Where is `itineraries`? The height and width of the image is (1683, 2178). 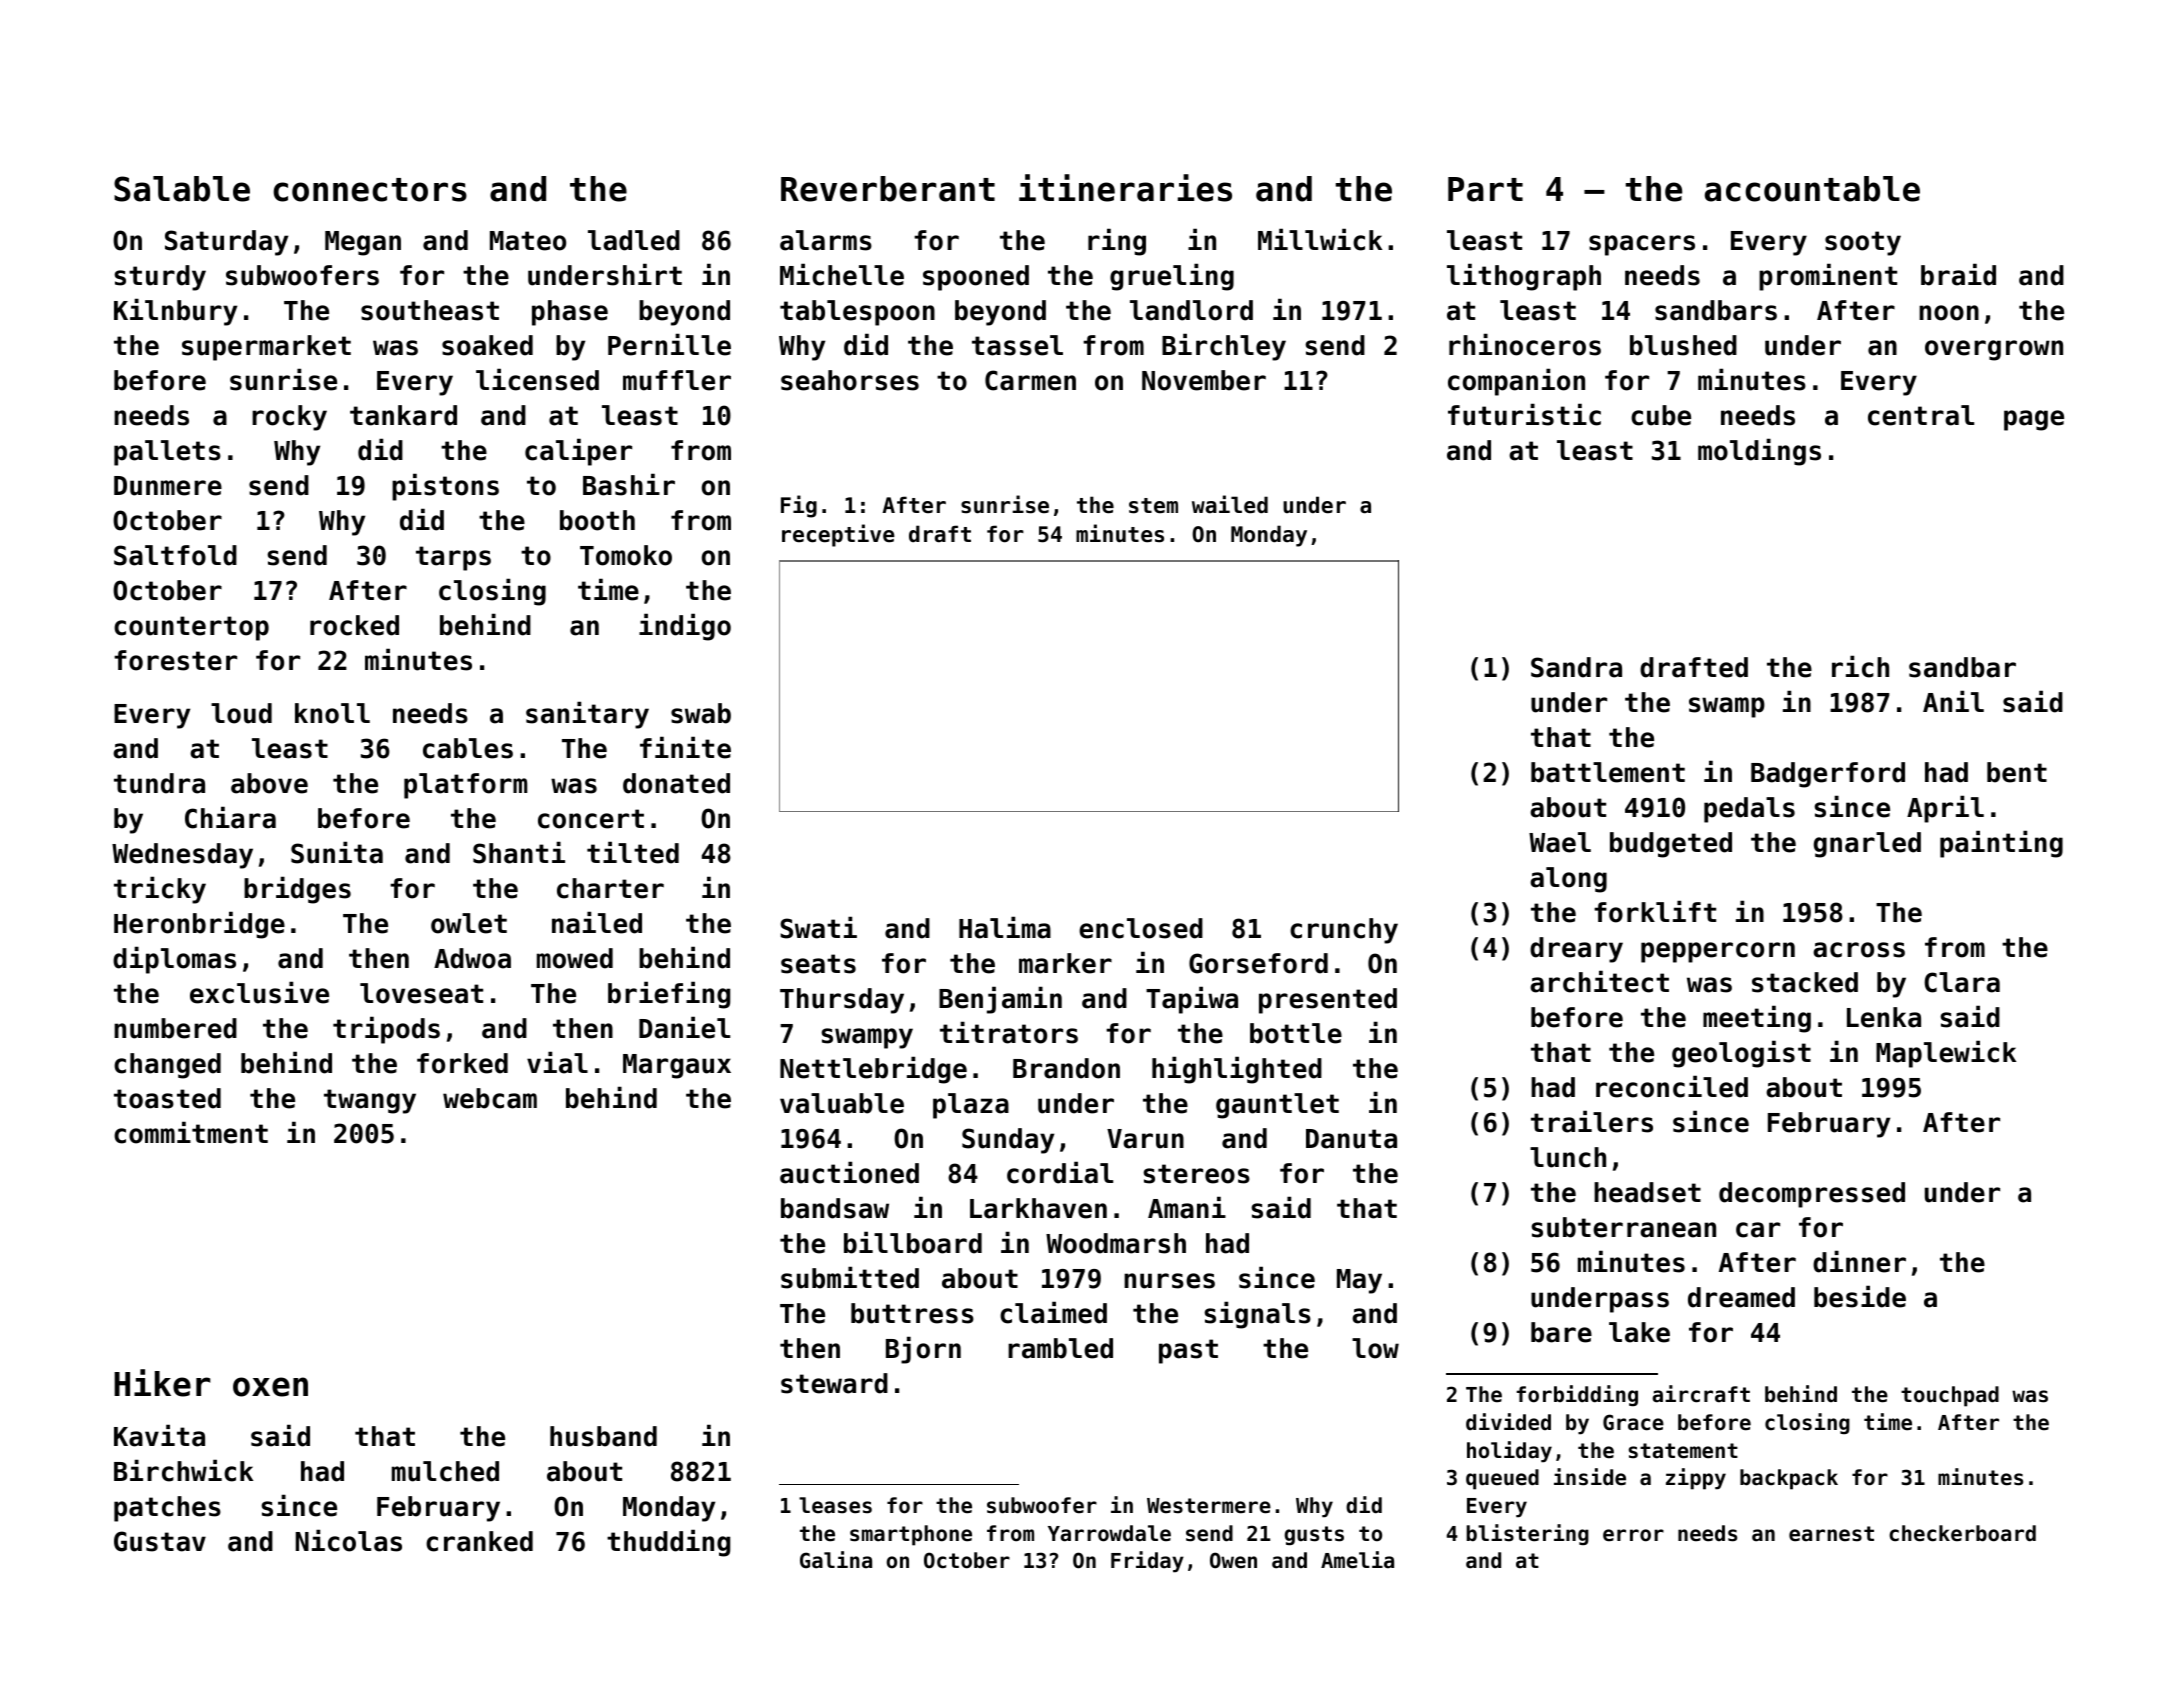 itineraries is located at coordinates (1125, 188).
